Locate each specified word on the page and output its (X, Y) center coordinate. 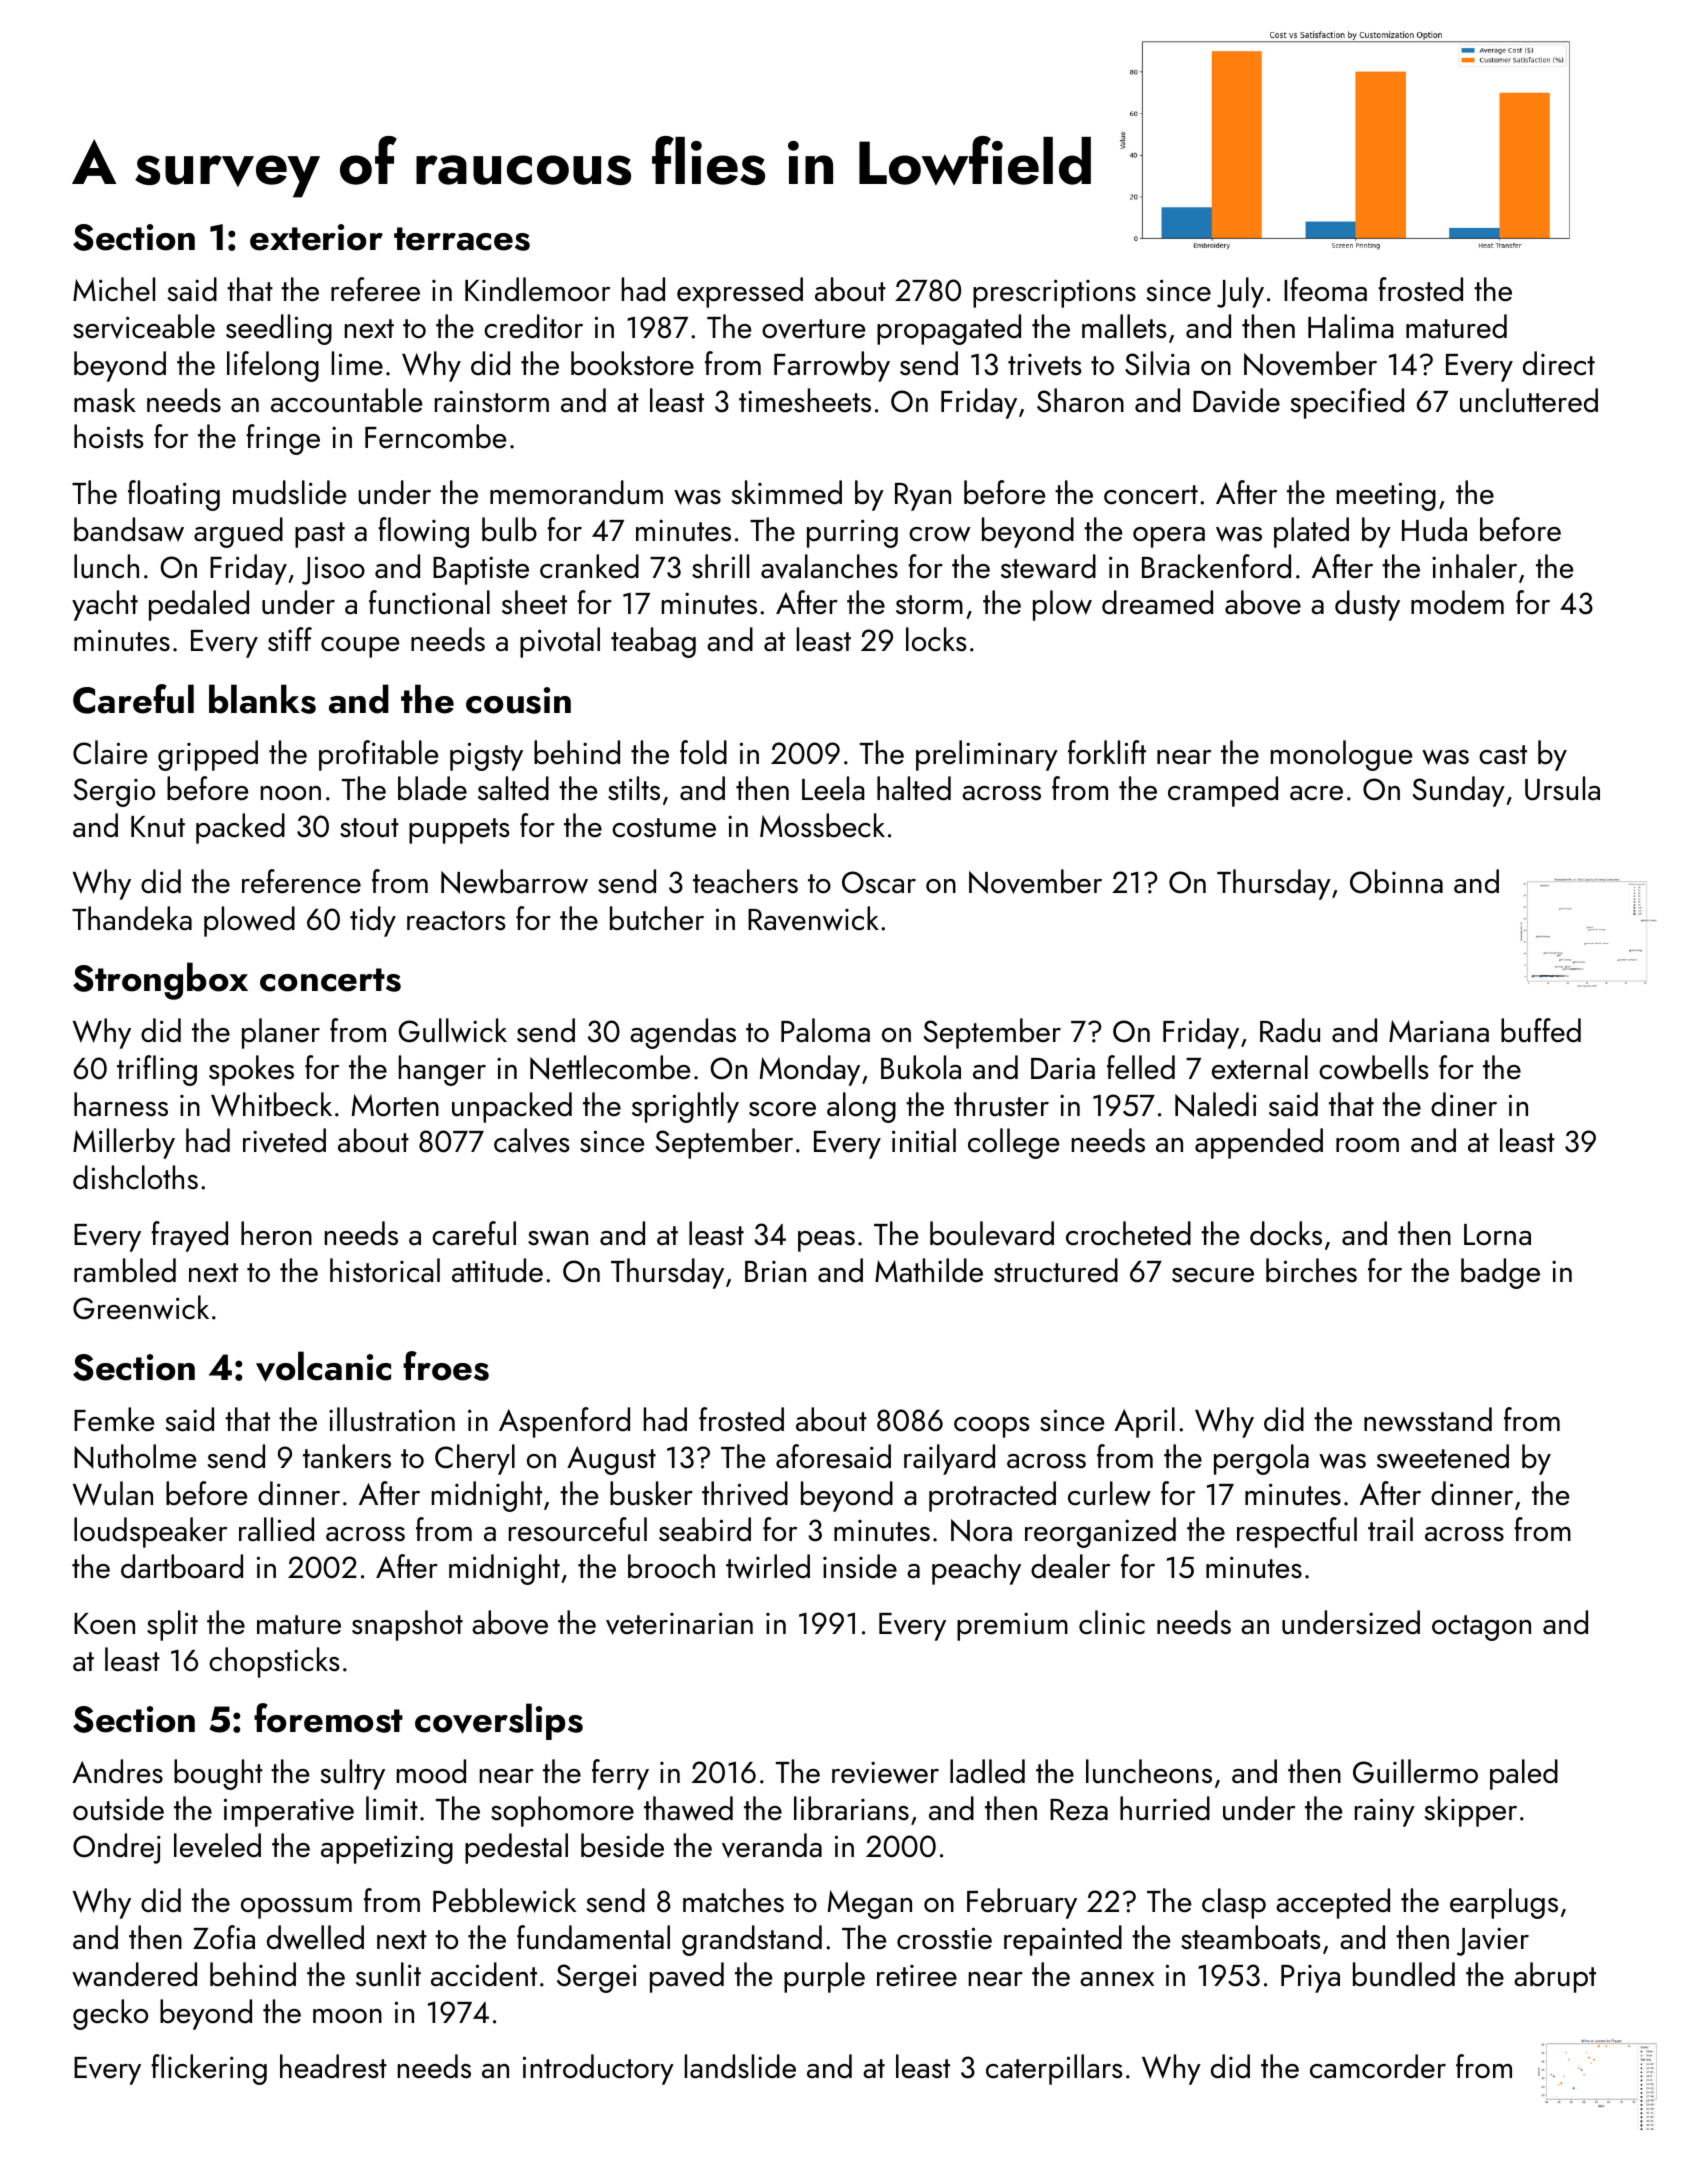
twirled (768, 1566)
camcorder (1378, 2066)
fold (703, 752)
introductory (598, 2069)
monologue (1341, 755)
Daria (1063, 1068)
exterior (316, 237)
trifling (157, 1070)
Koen (104, 1624)
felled (1141, 1067)
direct (1559, 363)
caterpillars (1054, 2069)
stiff (290, 639)
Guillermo (1415, 1771)
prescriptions (1054, 293)
